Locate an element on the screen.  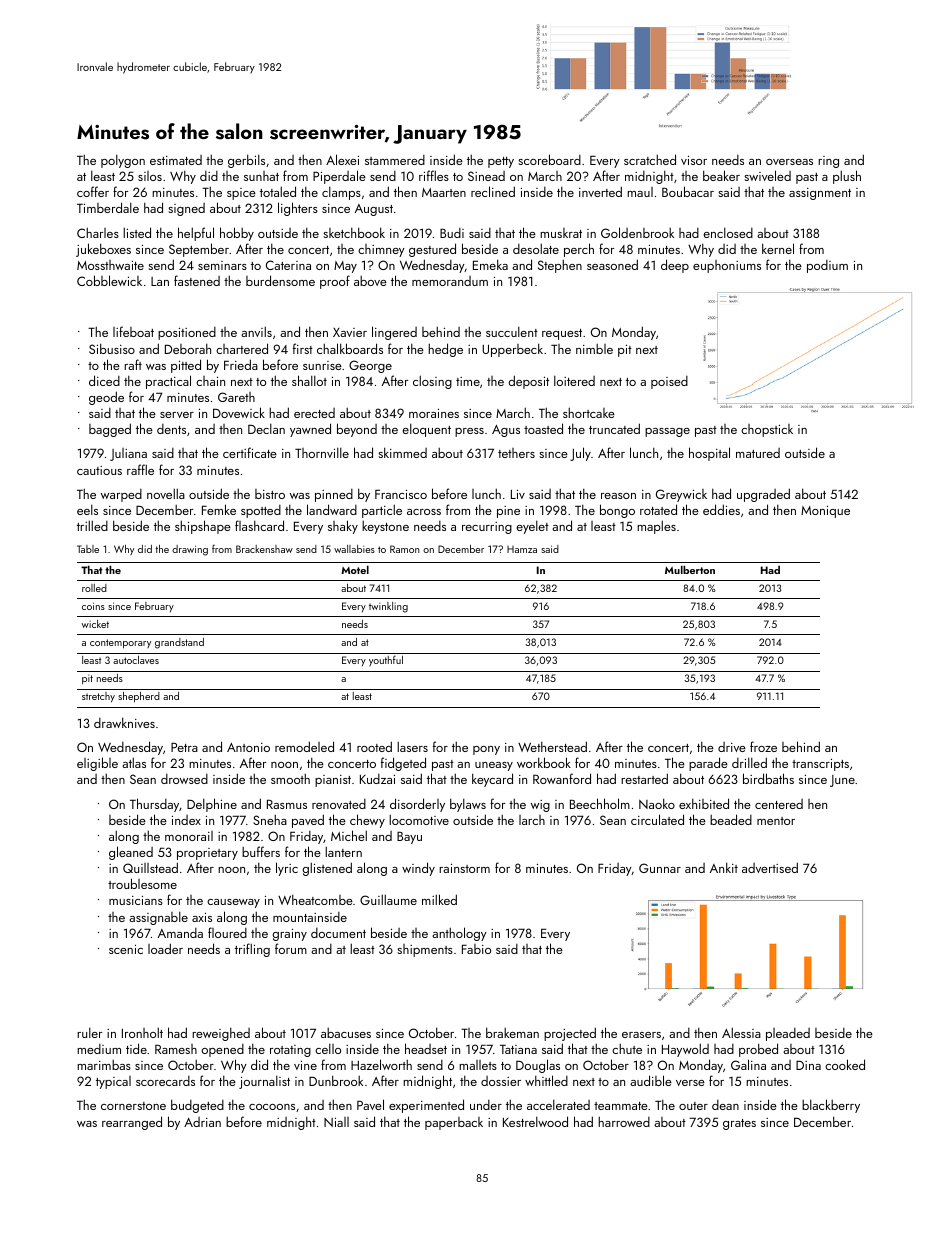
fastened is located at coordinates (197, 280).
